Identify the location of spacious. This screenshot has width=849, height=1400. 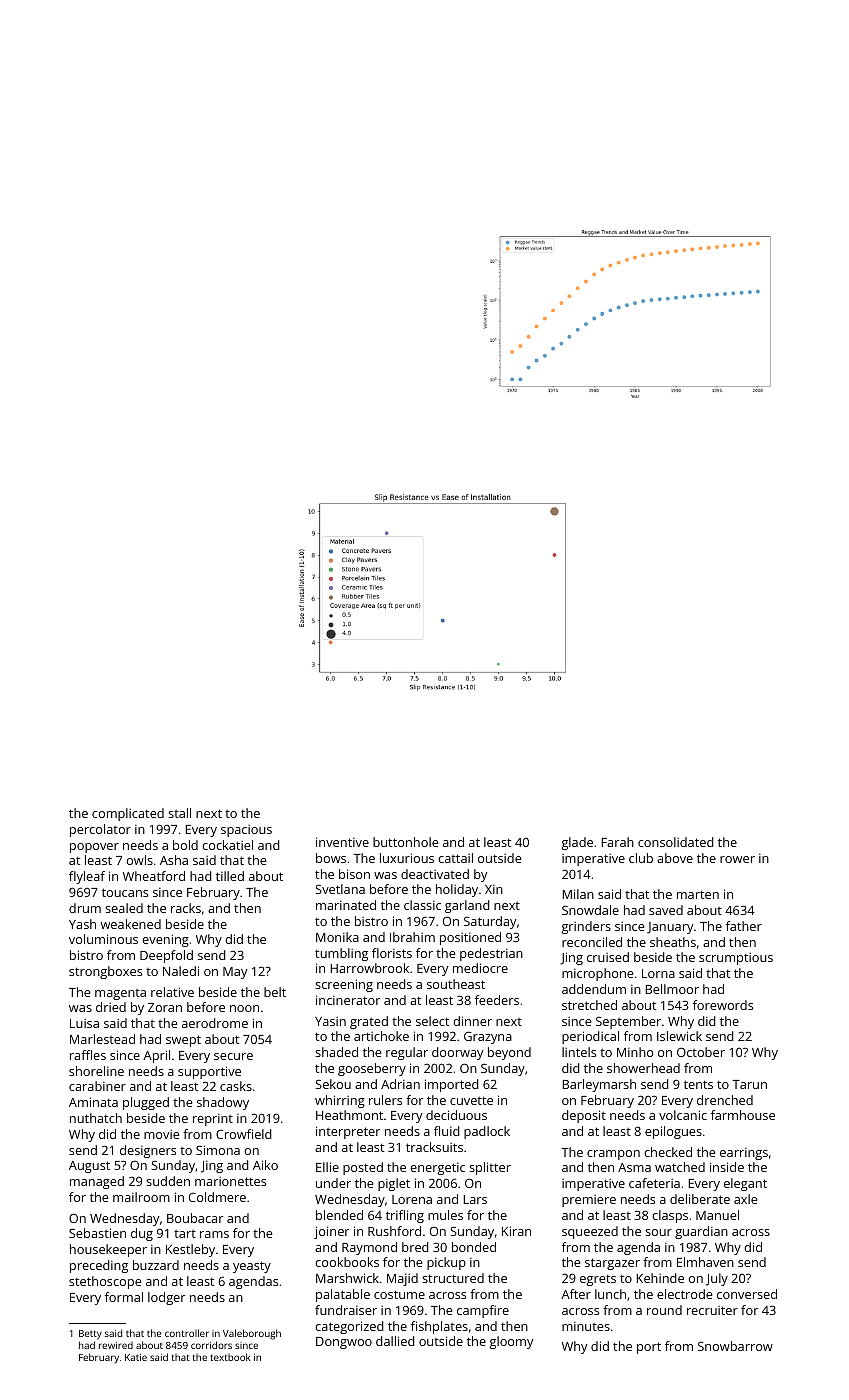
(246, 831).
